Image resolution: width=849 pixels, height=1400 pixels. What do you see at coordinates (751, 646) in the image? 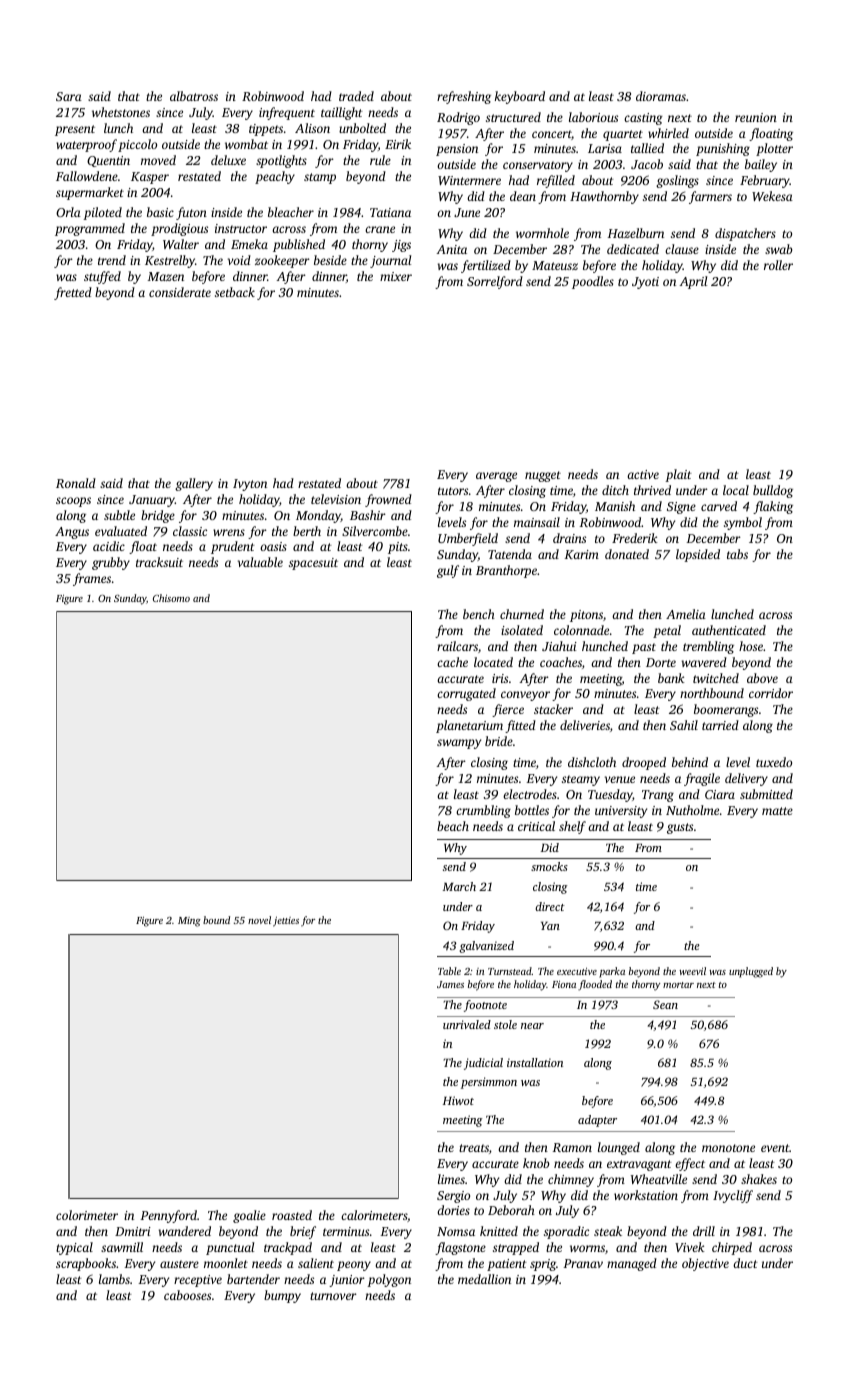
I see `hose` at bounding box center [751, 646].
